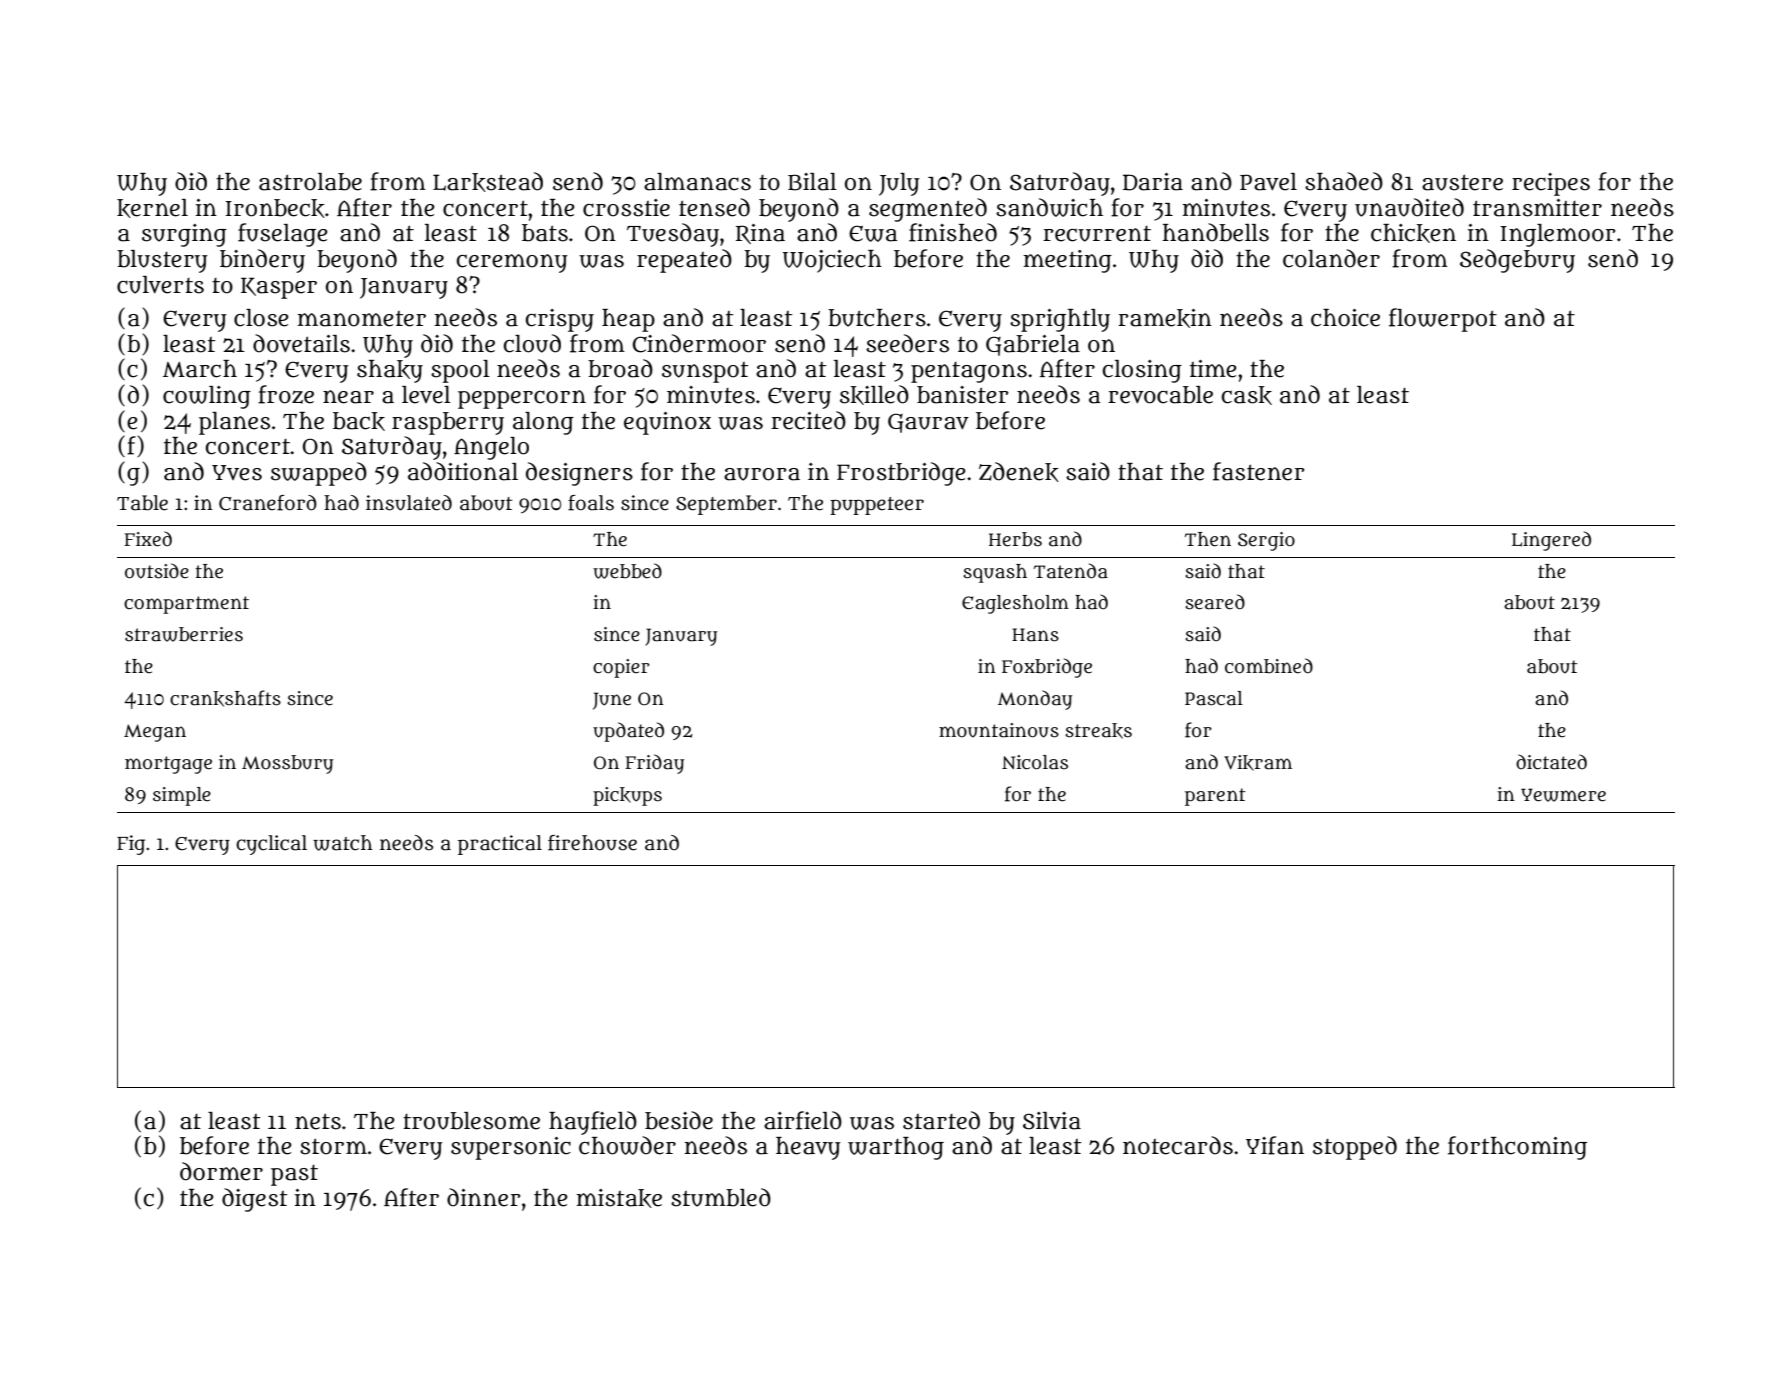  What do you see at coordinates (448, 423) in the screenshot?
I see `raspberry` at bounding box center [448, 423].
